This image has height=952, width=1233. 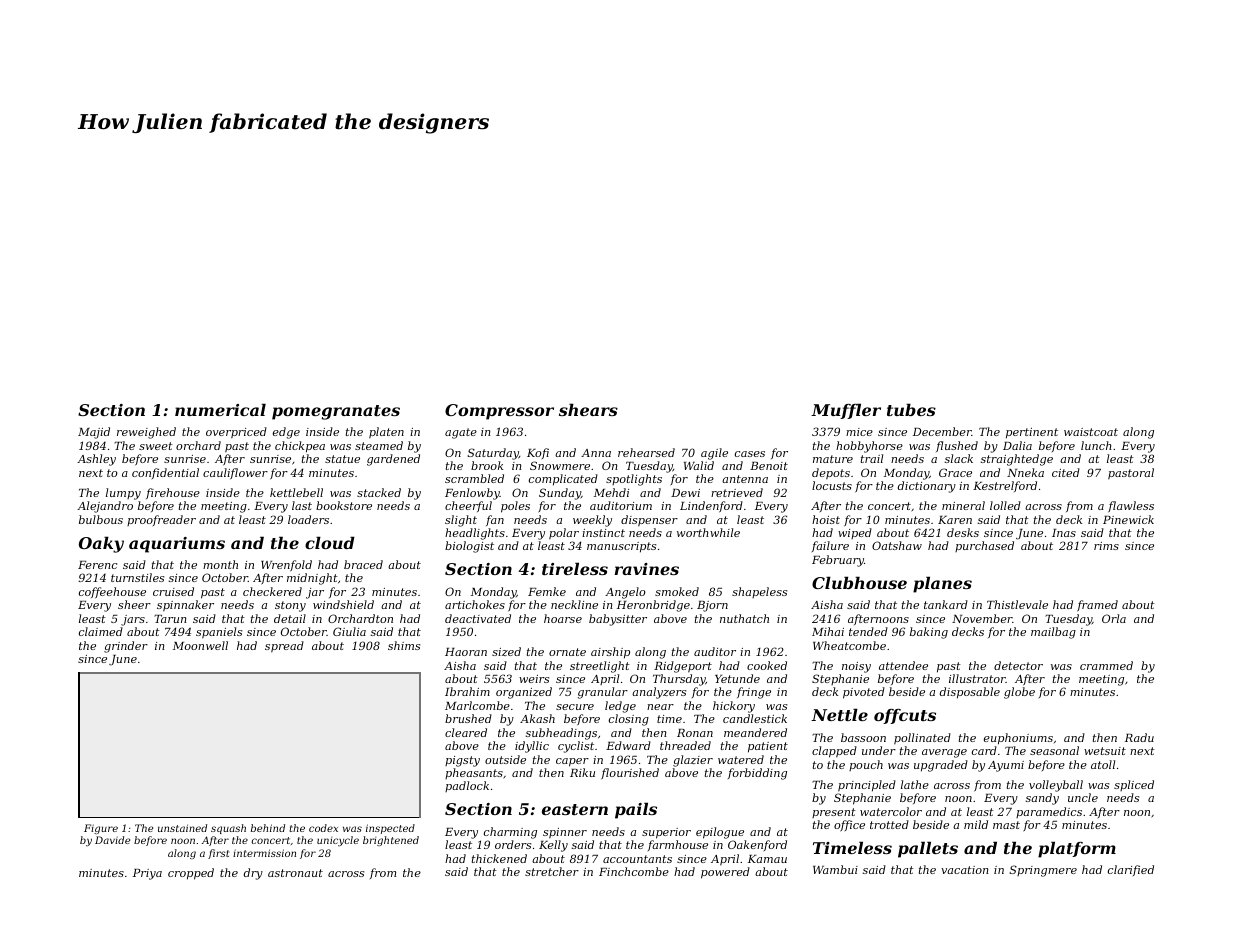 What do you see at coordinates (342, 459) in the image?
I see `statue` at bounding box center [342, 459].
